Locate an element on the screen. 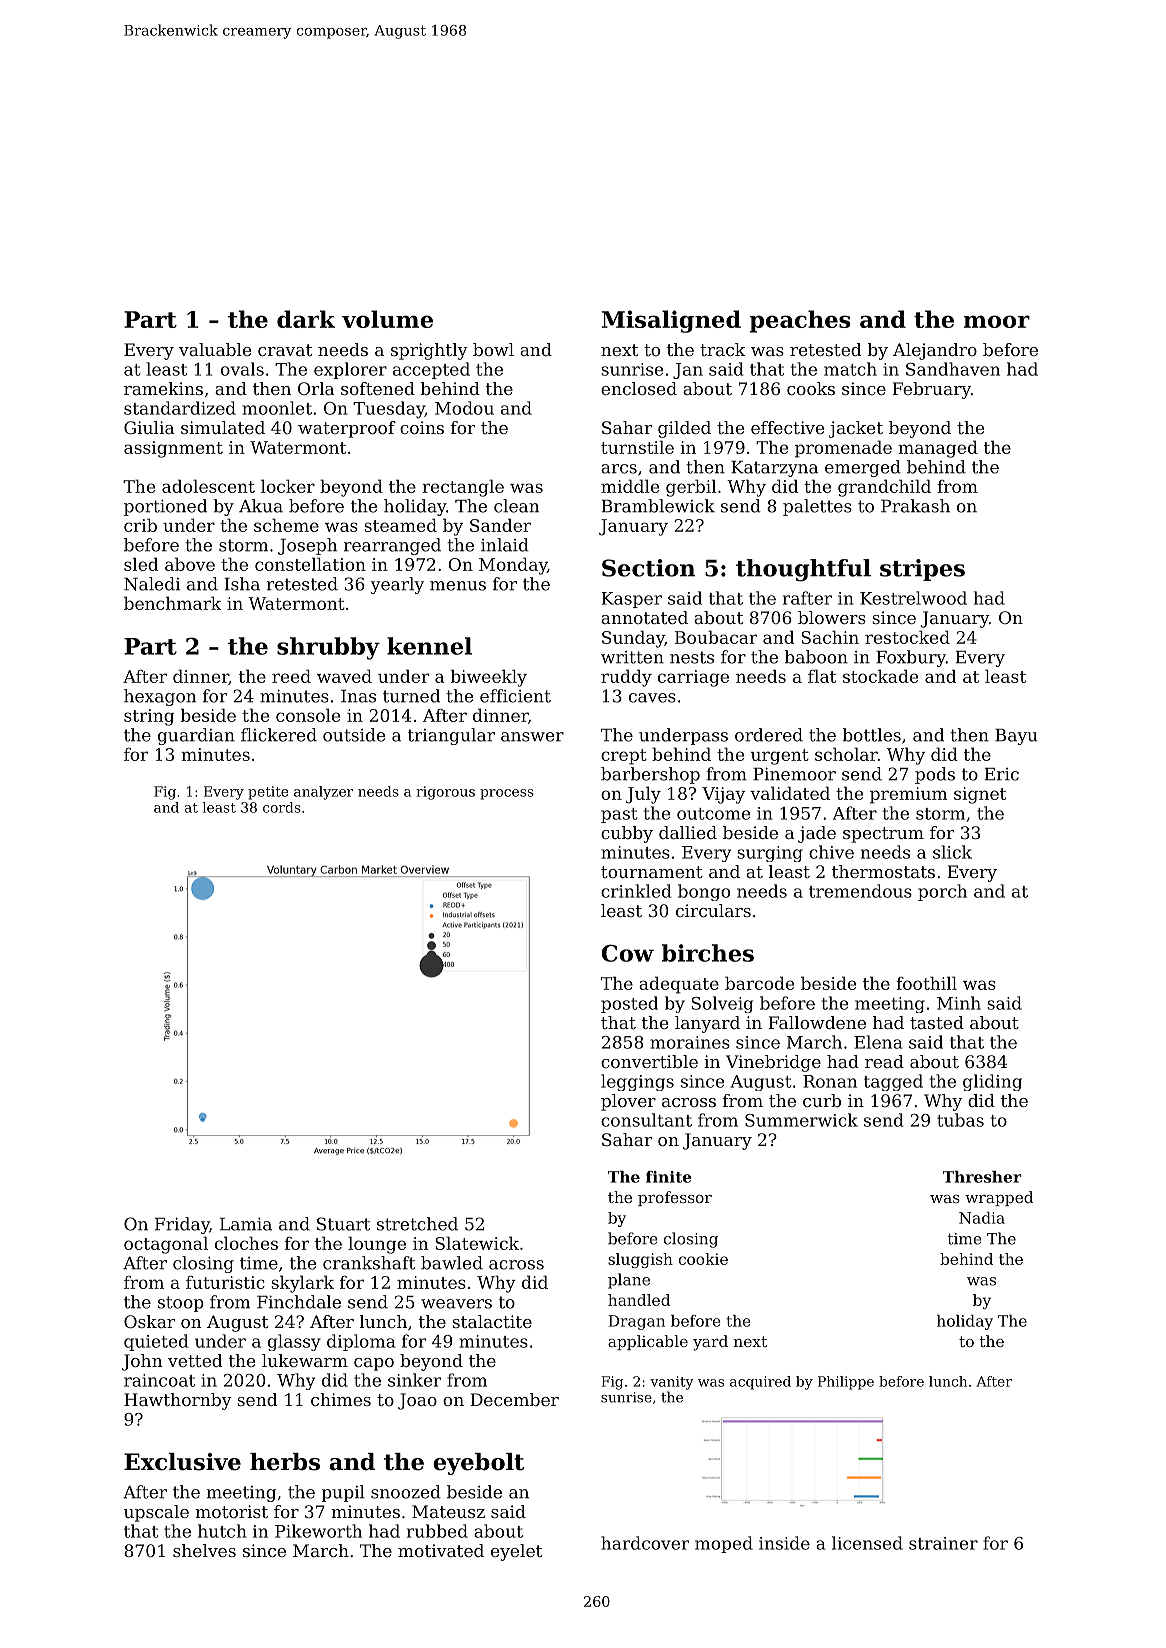  Modou is located at coordinates (464, 408).
